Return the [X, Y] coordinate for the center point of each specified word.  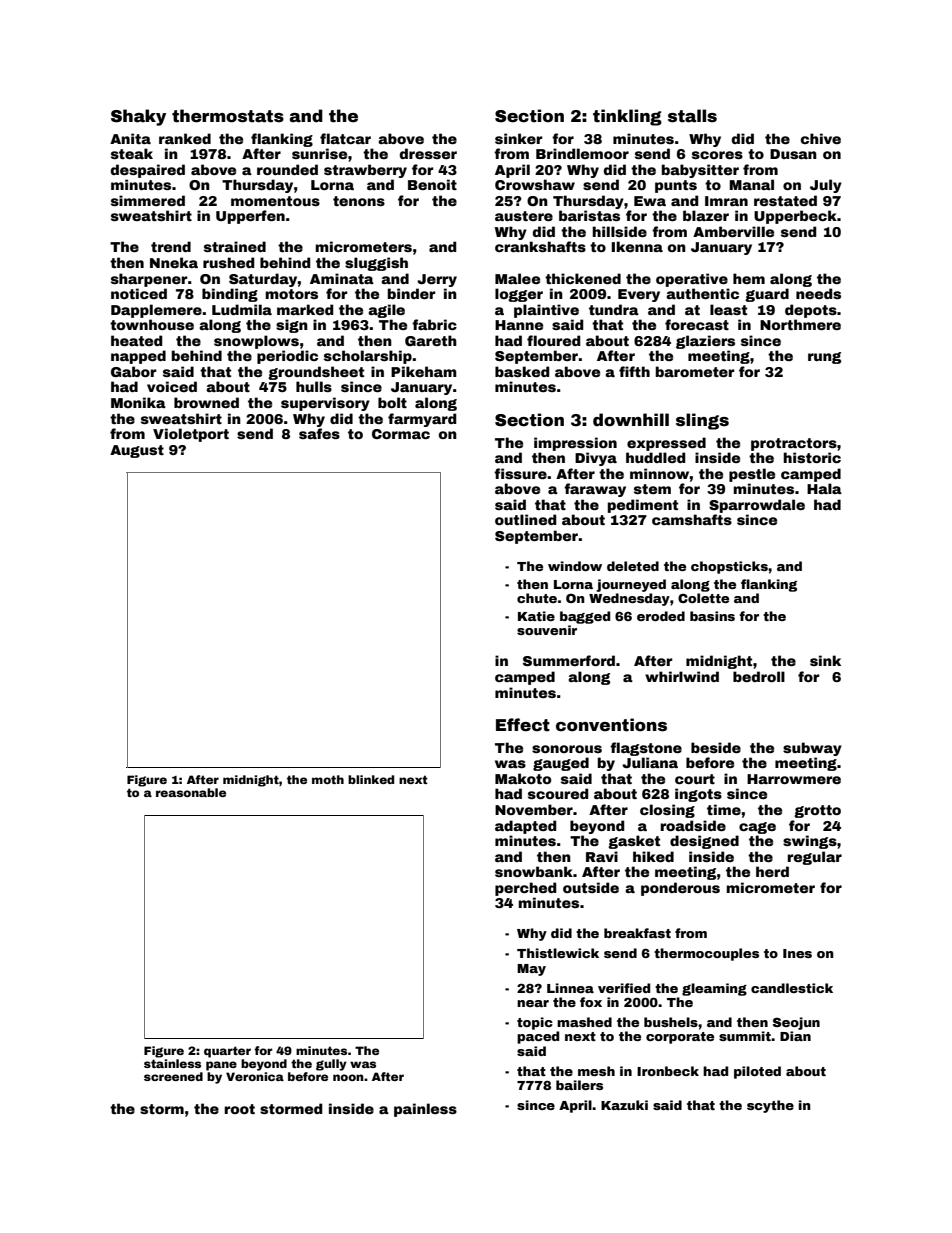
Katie [536, 616]
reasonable [191, 792]
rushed [229, 262]
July [826, 186]
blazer [706, 215]
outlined [526, 519]
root [239, 1109]
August [137, 451]
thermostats [228, 116]
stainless [172, 1063]
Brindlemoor [582, 153]
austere [524, 216]
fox [591, 1002]
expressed [666, 444]
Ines [797, 953]
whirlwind [682, 676]
